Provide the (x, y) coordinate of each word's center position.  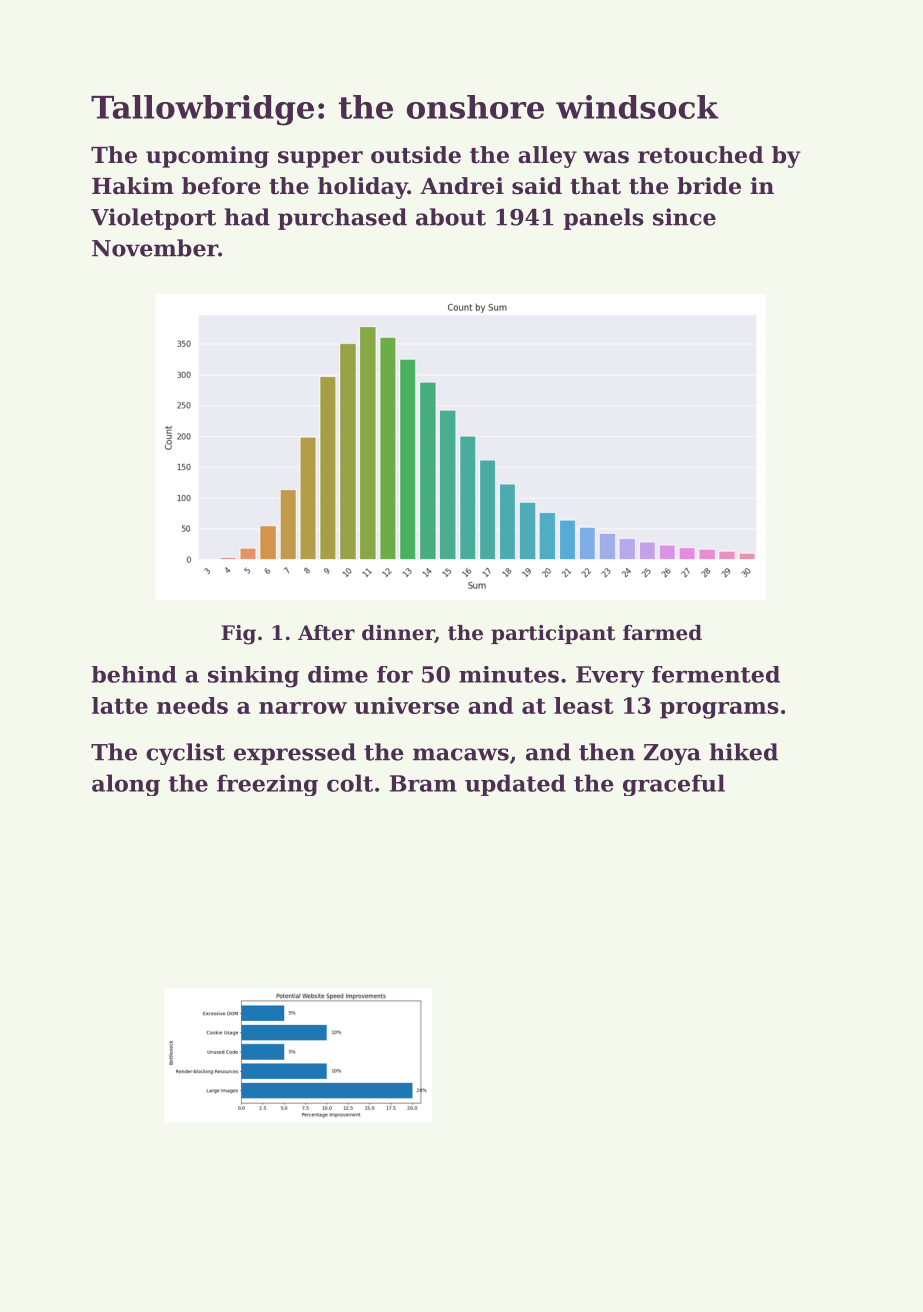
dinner (398, 634)
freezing (267, 785)
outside (416, 155)
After (326, 633)
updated (515, 785)
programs (719, 710)
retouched (700, 155)
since (684, 217)
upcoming (207, 157)
